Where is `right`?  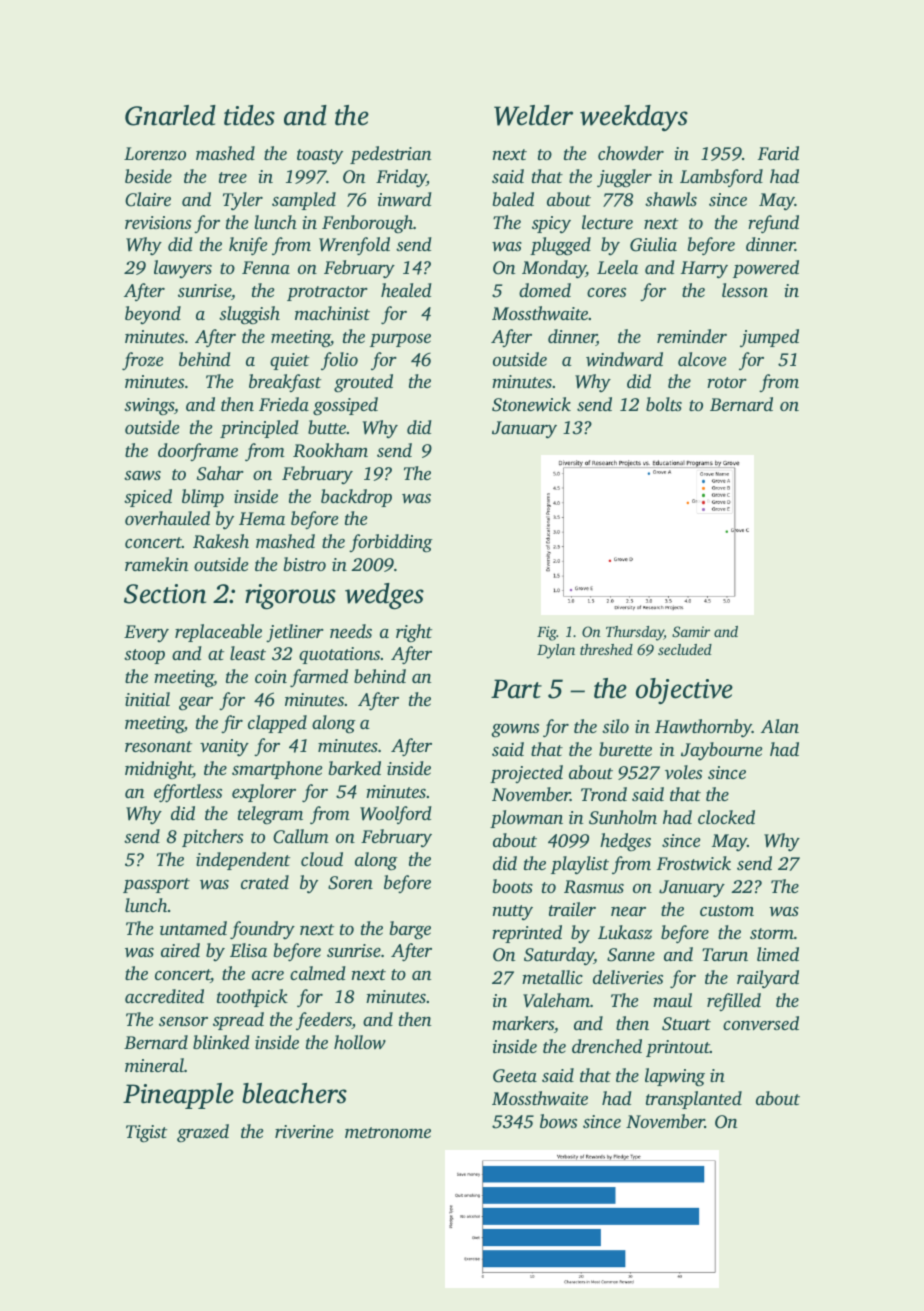
right is located at coordinates (414, 633).
